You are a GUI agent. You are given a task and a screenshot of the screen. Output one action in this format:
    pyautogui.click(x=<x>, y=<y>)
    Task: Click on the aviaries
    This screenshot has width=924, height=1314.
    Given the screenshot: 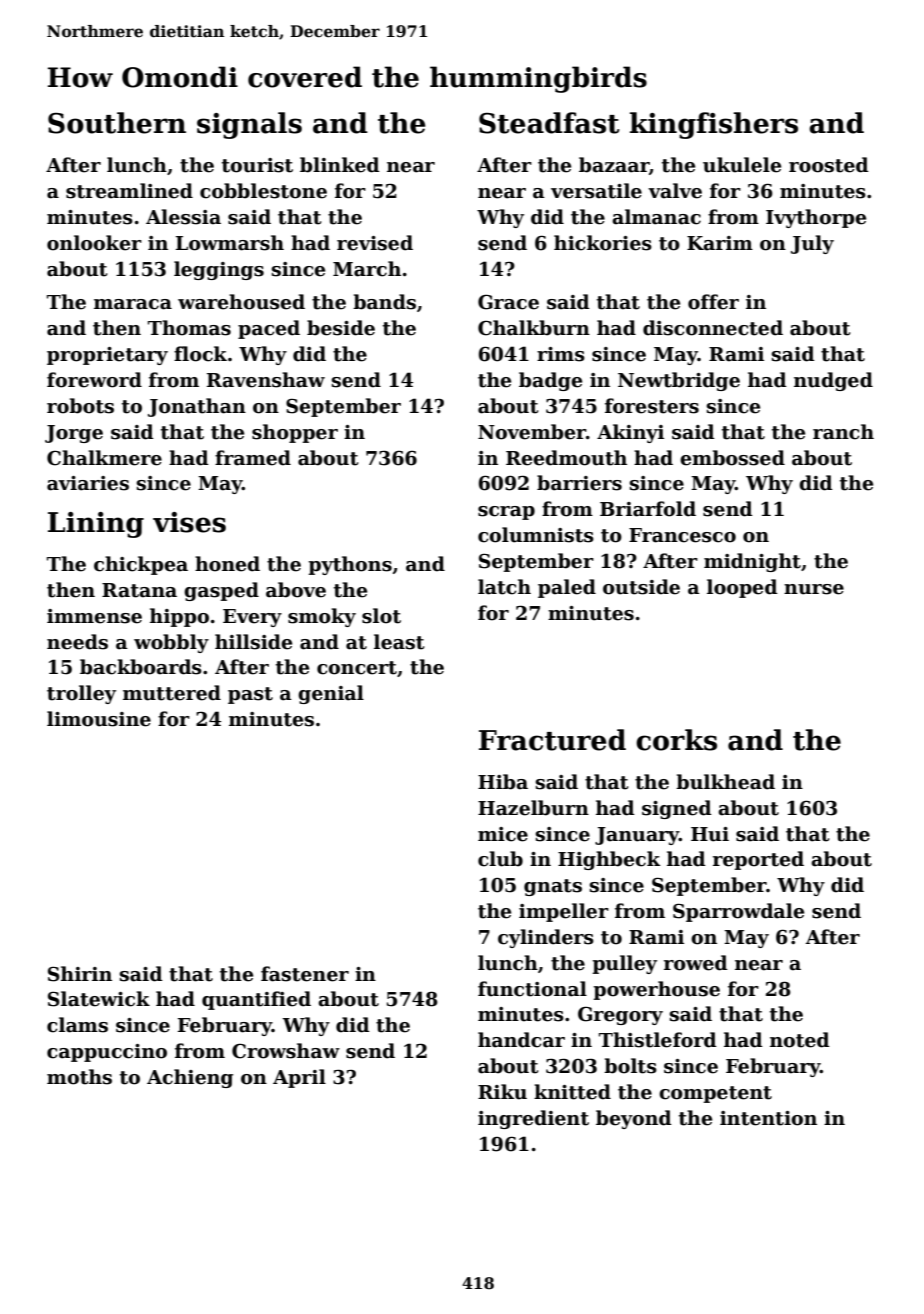 What is the action you would take?
    pyautogui.click(x=88, y=483)
